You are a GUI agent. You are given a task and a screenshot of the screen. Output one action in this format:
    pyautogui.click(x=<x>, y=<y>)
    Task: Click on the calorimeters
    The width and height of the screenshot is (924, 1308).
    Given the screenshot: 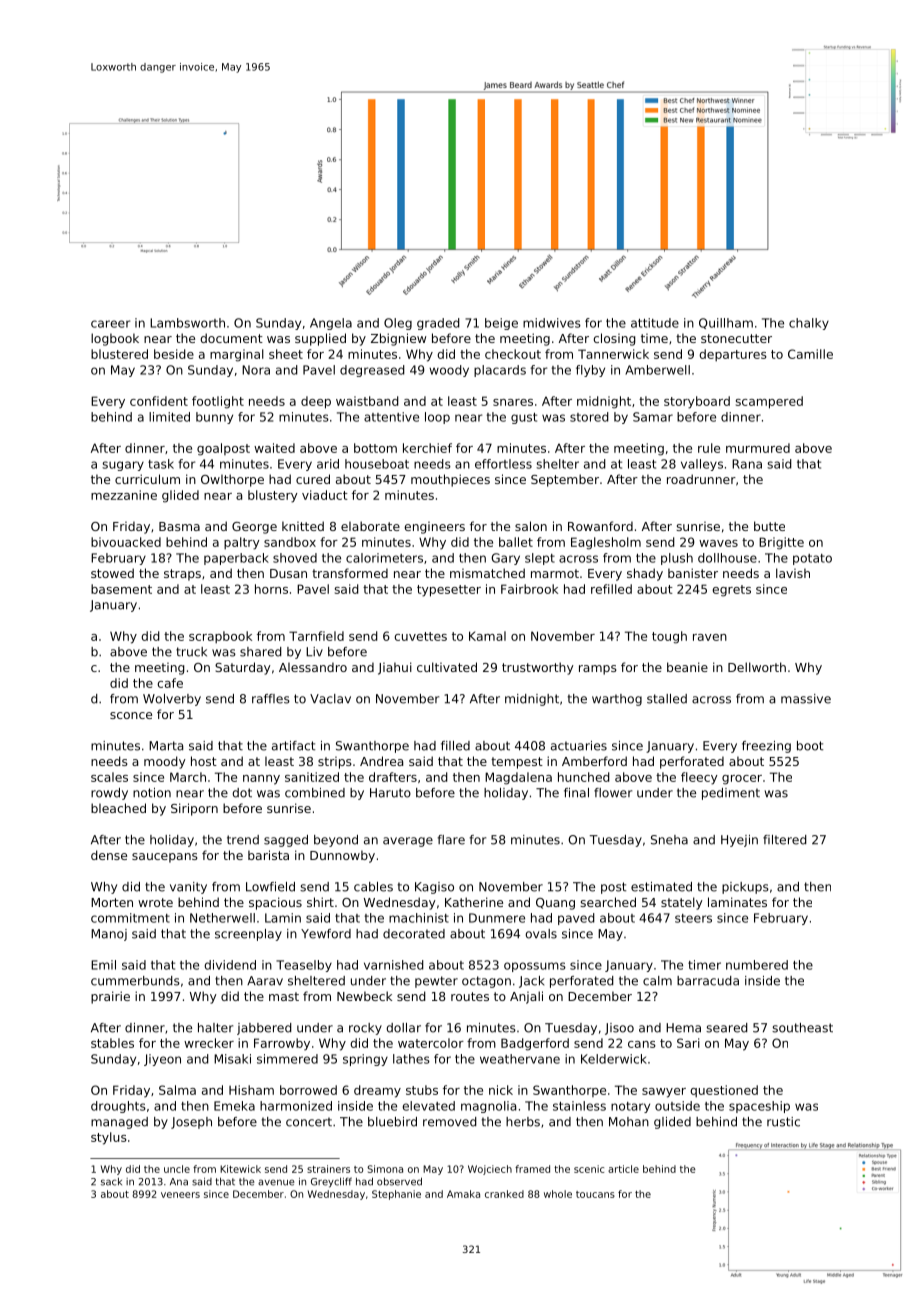 What is the action you would take?
    pyautogui.click(x=384, y=558)
